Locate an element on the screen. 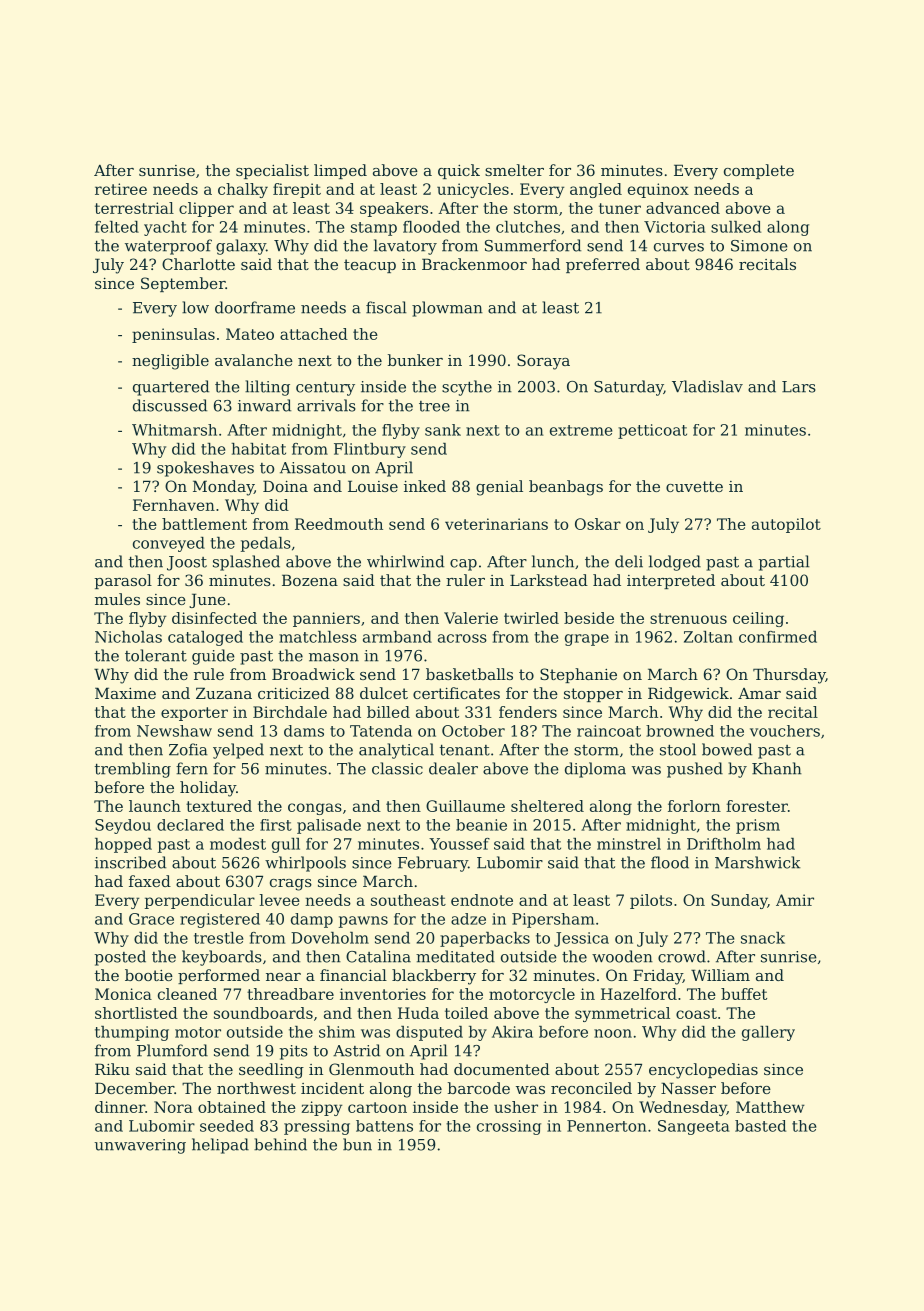 Image resolution: width=924 pixels, height=1311 pixels. financial is located at coordinates (353, 975).
